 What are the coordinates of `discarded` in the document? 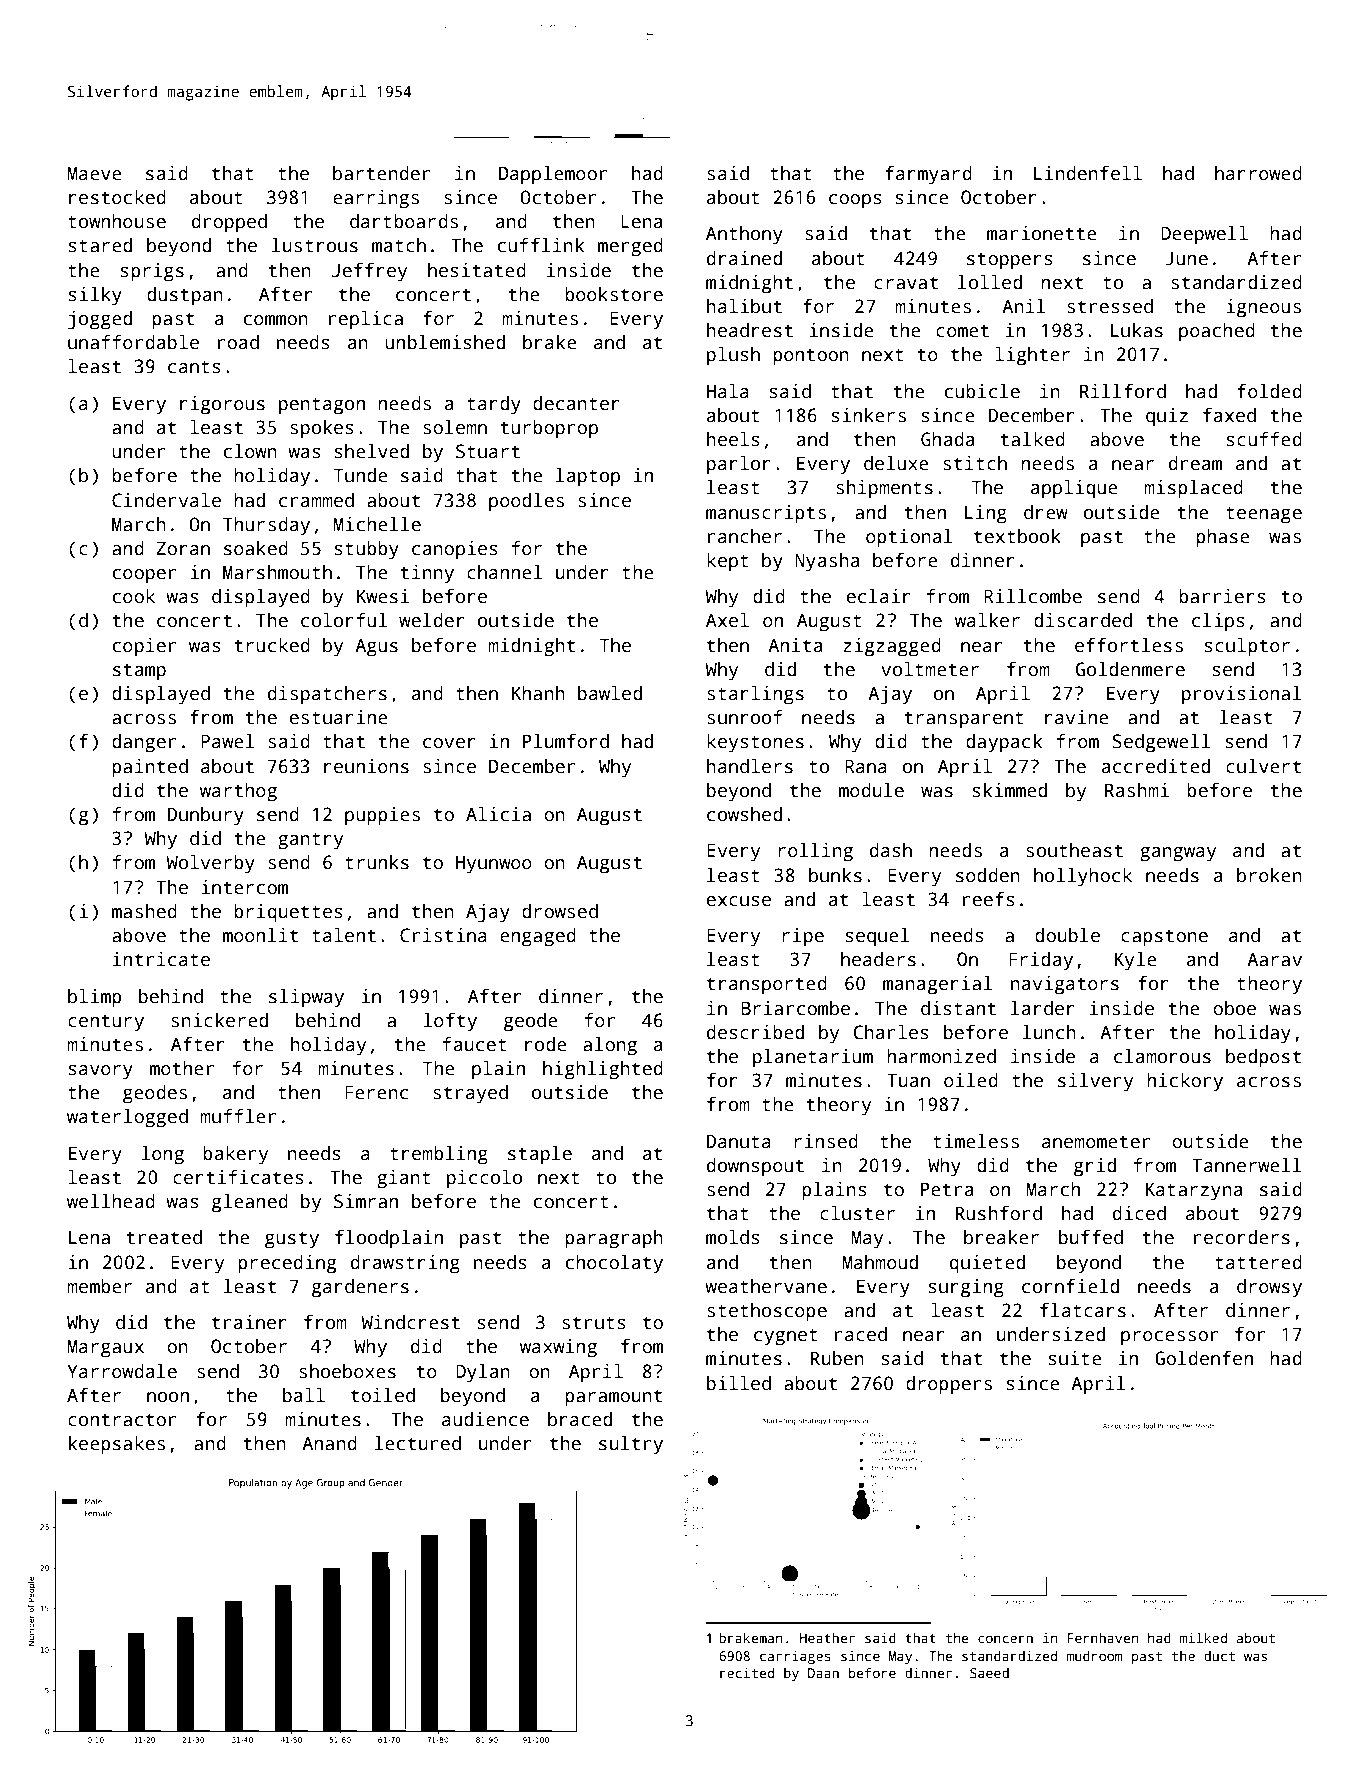 It's located at (1083, 620).
